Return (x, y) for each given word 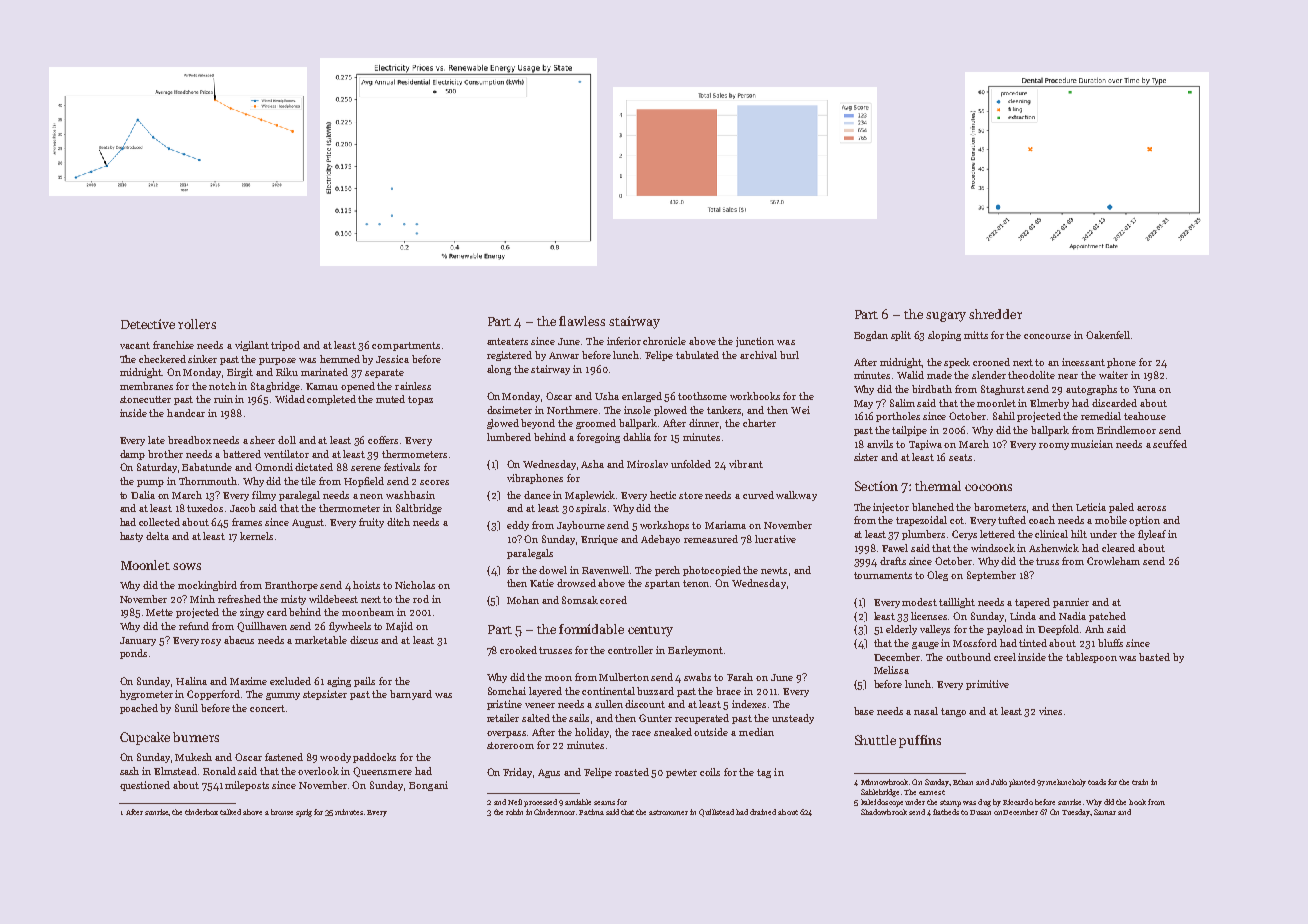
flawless (582, 321)
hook (1137, 802)
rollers (197, 324)
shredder (995, 314)
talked (230, 812)
